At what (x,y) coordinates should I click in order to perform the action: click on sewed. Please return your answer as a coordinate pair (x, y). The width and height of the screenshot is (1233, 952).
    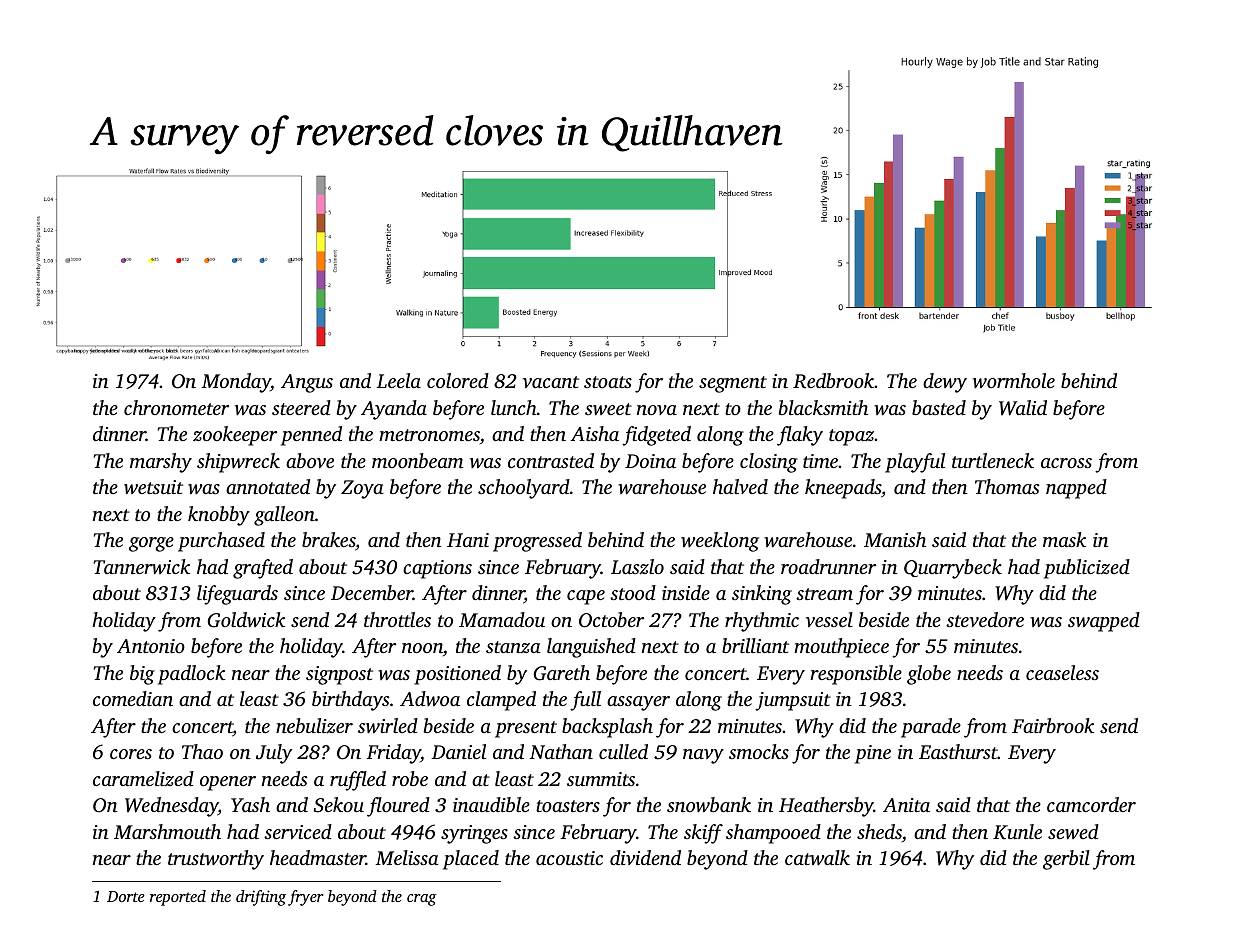
    Looking at the image, I should click on (1073, 832).
